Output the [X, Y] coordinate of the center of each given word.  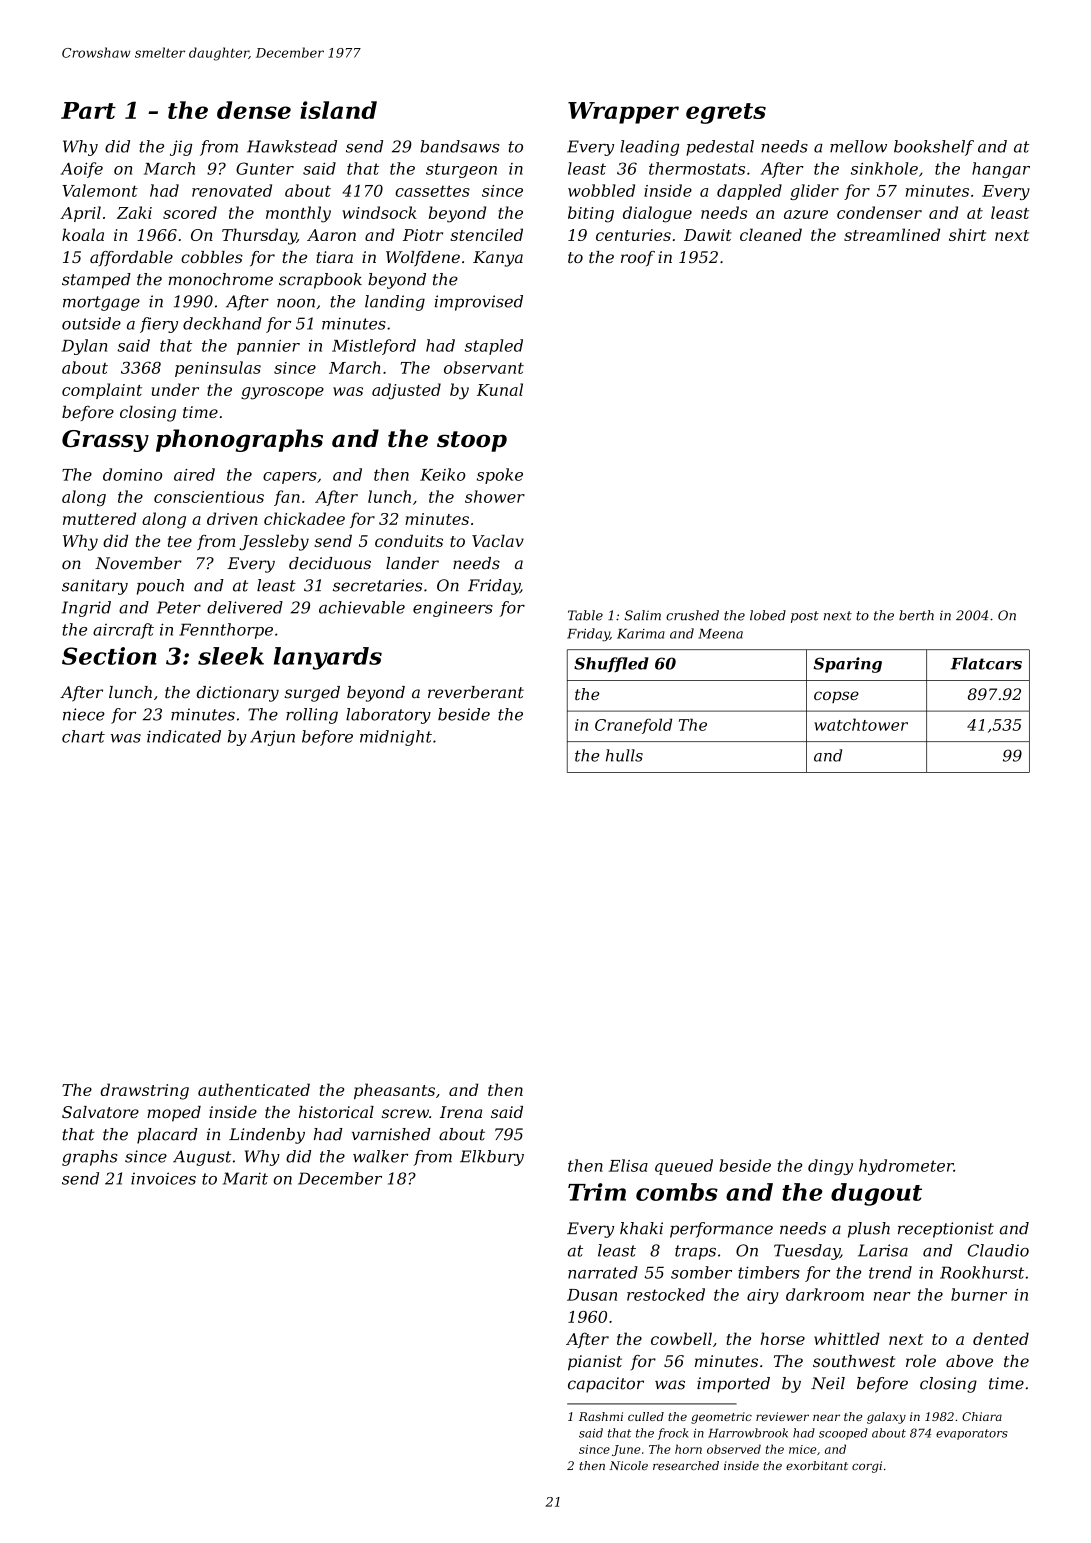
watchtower [861, 724]
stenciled [486, 234]
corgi [867, 1467]
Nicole [628, 1465]
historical [336, 1112]
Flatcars [986, 663]
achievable [362, 607]
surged [312, 694]
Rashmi [601, 1416]
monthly [298, 214]
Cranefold [633, 726]
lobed [768, 615]
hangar [1001, 170]
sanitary [95, 587]
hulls [624, 755]
